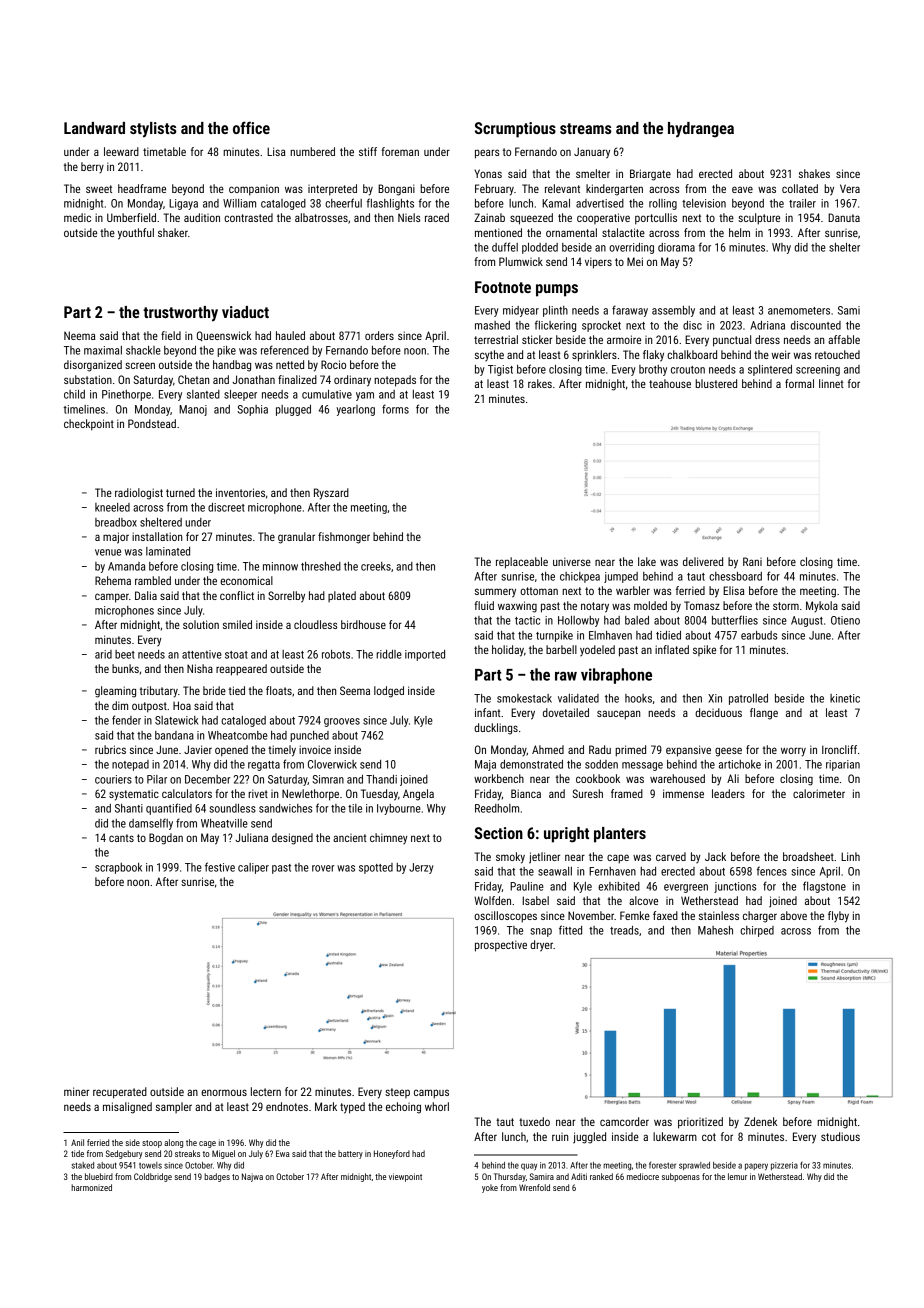 This page has width=924, height=1308. I want to click on yoke, so click(490, 1188).
